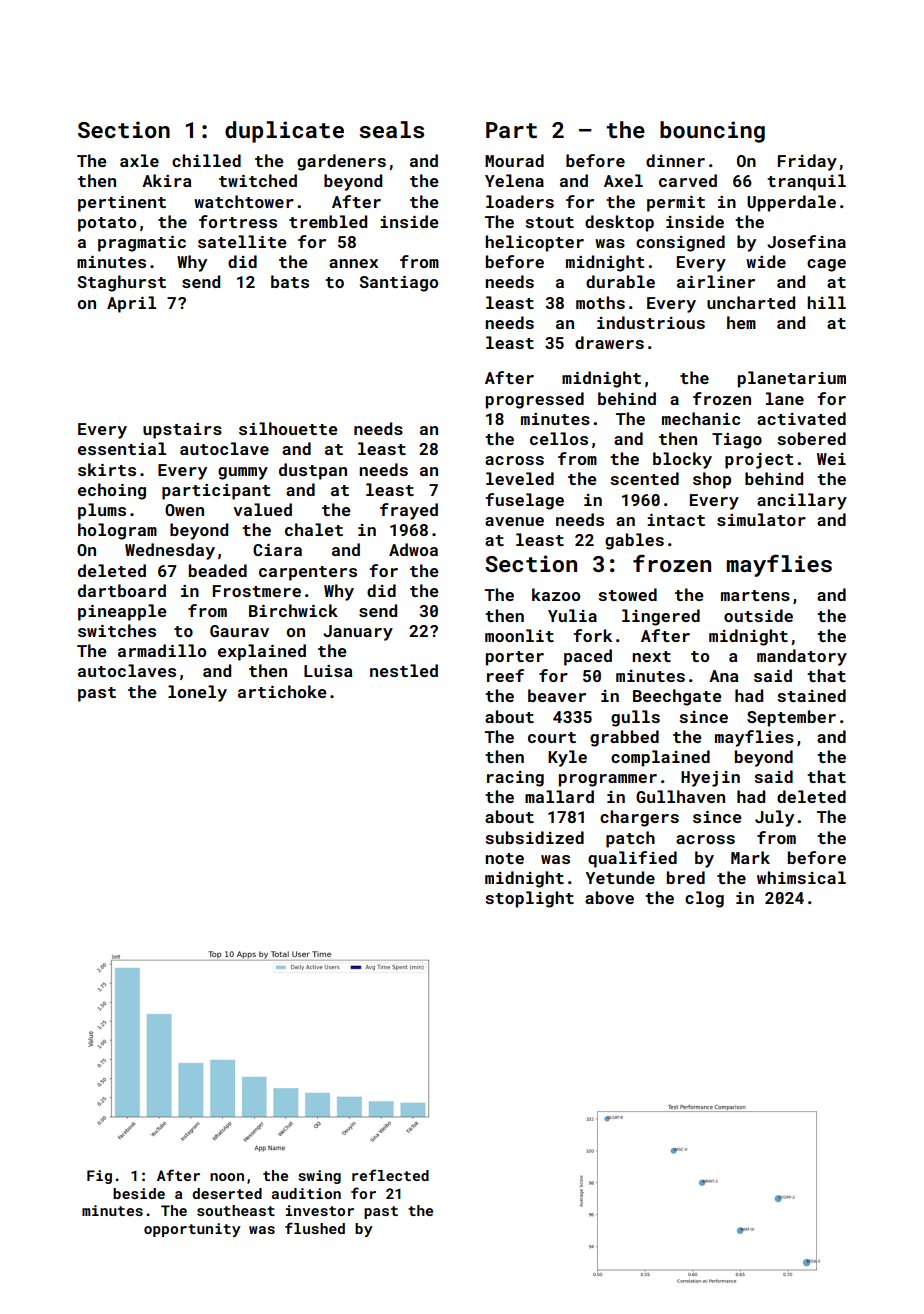 This screenshot has height=1314, width=924. I want to click on intact, so click(676, 520).
